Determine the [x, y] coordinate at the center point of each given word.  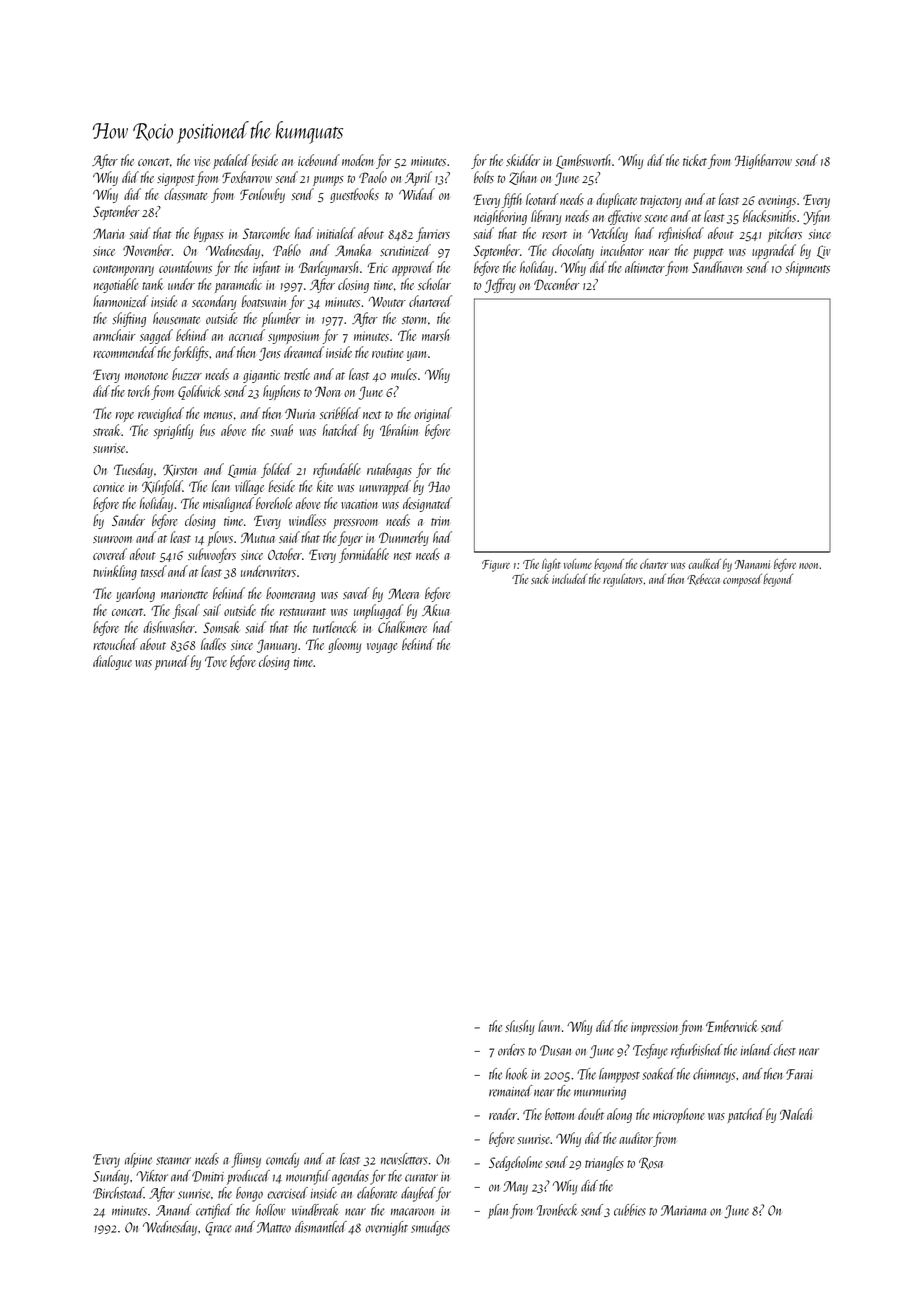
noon [809, 566]
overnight [387, 1228]
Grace [218, 1229]
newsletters [404, 1159]
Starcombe [266, 233]
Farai [799, 1074]
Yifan [816, 217]
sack [540, 579]
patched [746, 1115]
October [285, 554]
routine [388, 353]
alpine [138, 1160]
